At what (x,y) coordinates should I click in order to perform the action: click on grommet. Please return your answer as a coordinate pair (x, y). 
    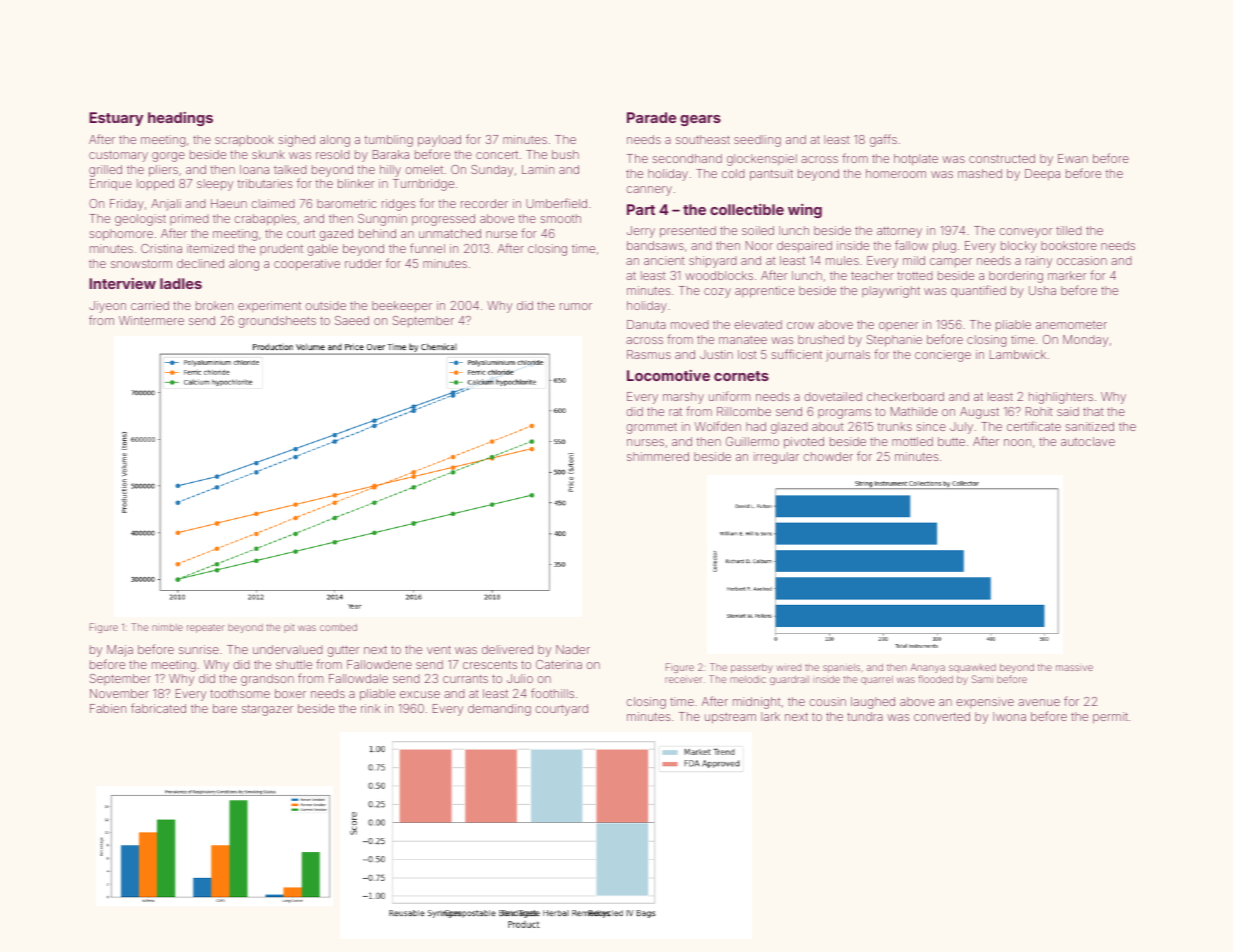
    Looking at the image, I should click on (651, 428).
